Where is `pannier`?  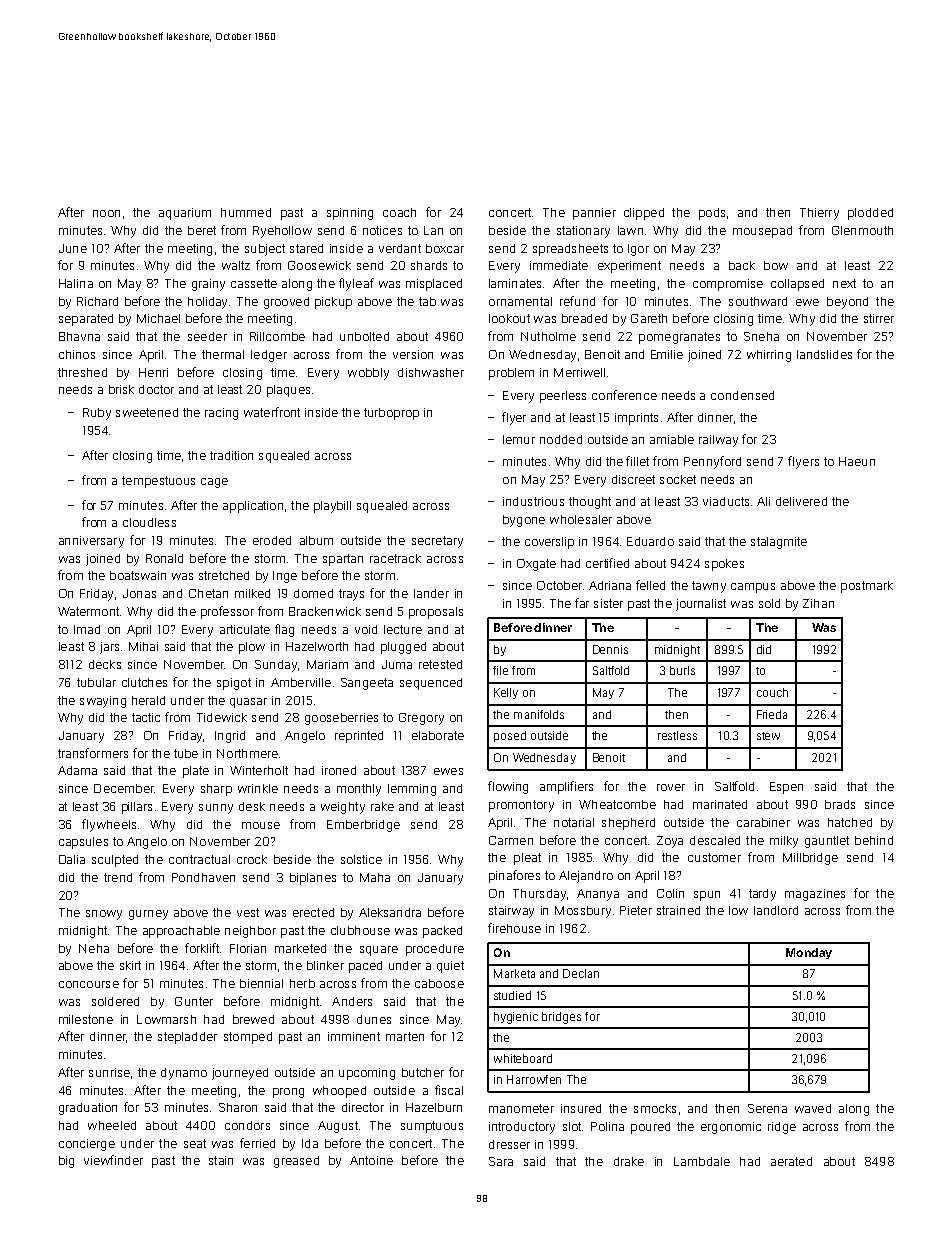
pannier is located at coordinates (594, 214).
